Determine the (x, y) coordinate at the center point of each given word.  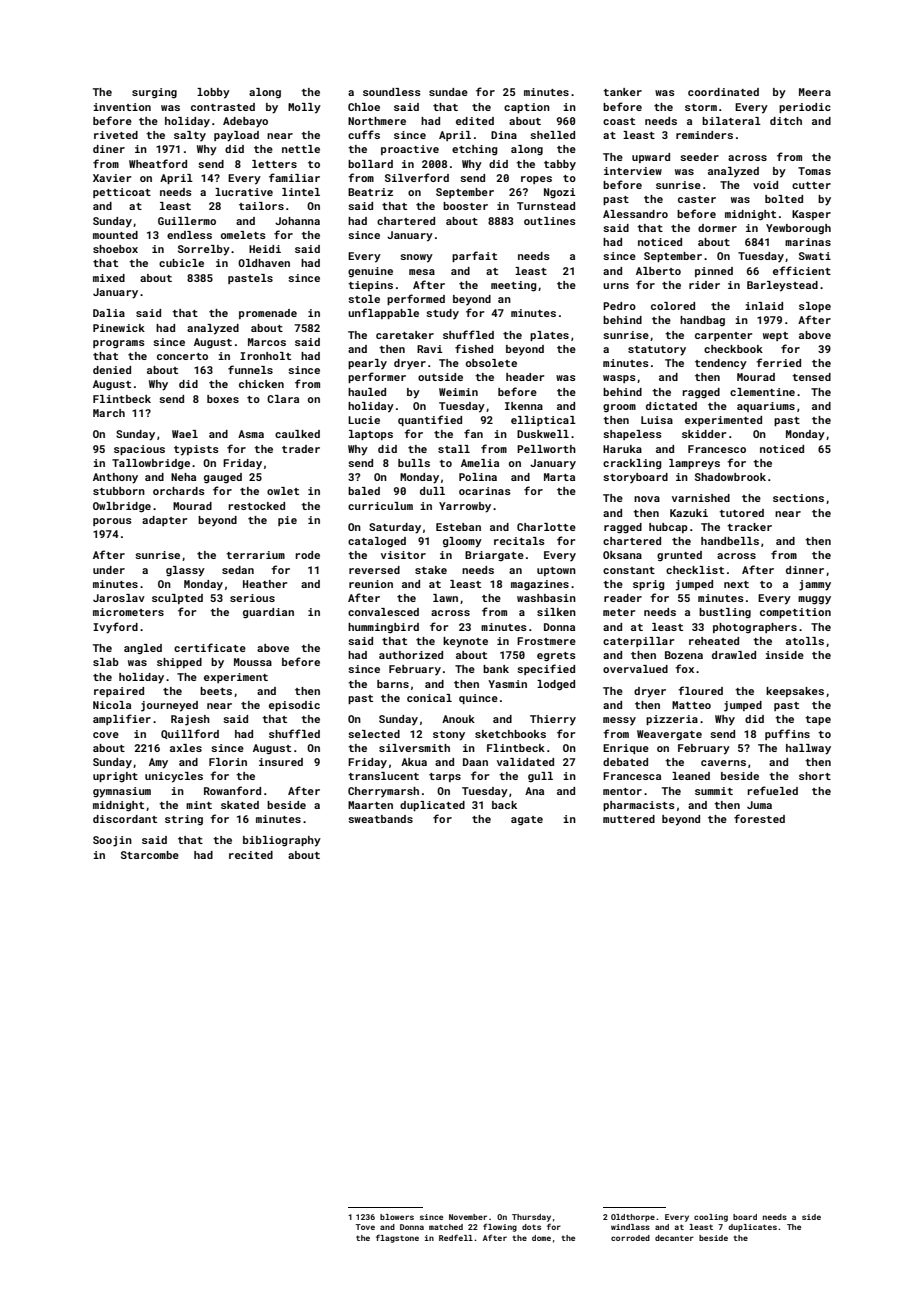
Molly (304, 108)
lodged (556, 685)
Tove (365, 1227)
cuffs (364, 134)
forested (759, 818)
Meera (815, 92)
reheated (714, 641)
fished (474, 348)
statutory (657, 351)
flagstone (397, 1239)
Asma (251, 434)
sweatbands (380, 819)
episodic (294, 706)
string (184, 820)
